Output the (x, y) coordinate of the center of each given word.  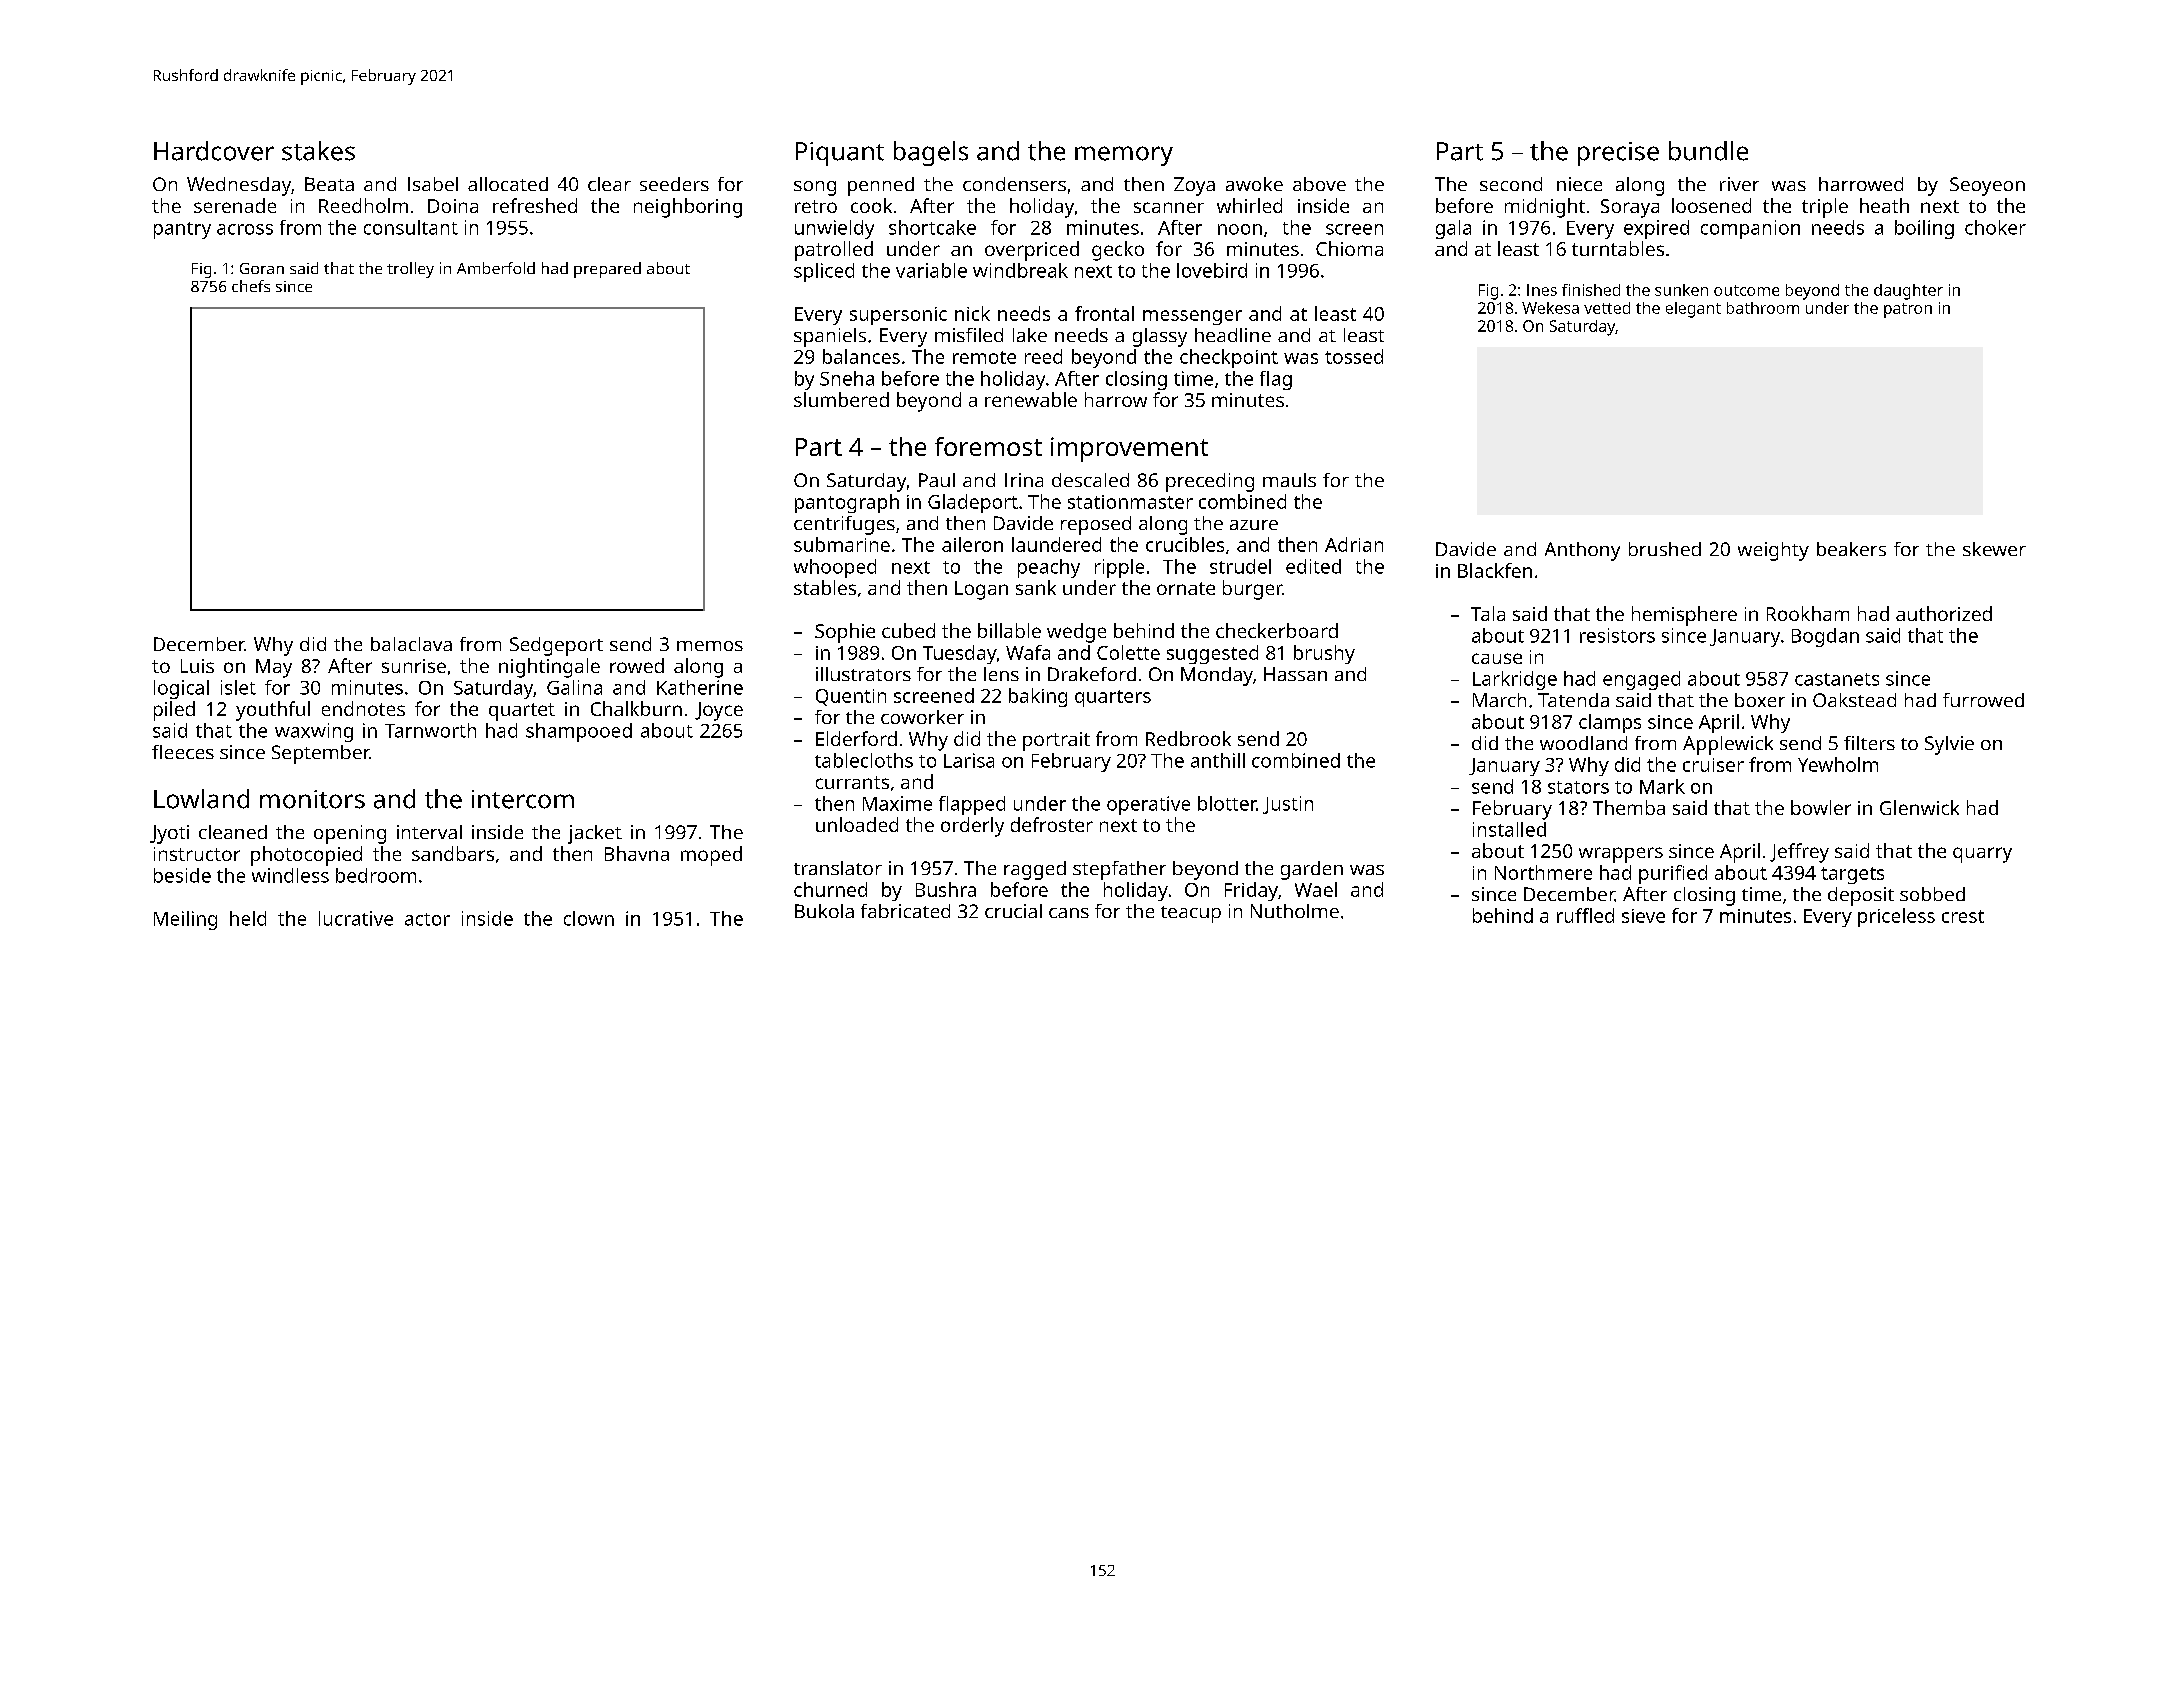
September (320, 754)
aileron (972, 544)
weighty (1773, 551)
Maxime (897, 803)
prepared (607, 270)
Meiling (185, 920)
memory (1124, 156)
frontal (1104, 313)
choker (1995, 227)
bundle (1708, 151)
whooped (835, 568)
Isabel (433, 184)
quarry (1982, 855)
